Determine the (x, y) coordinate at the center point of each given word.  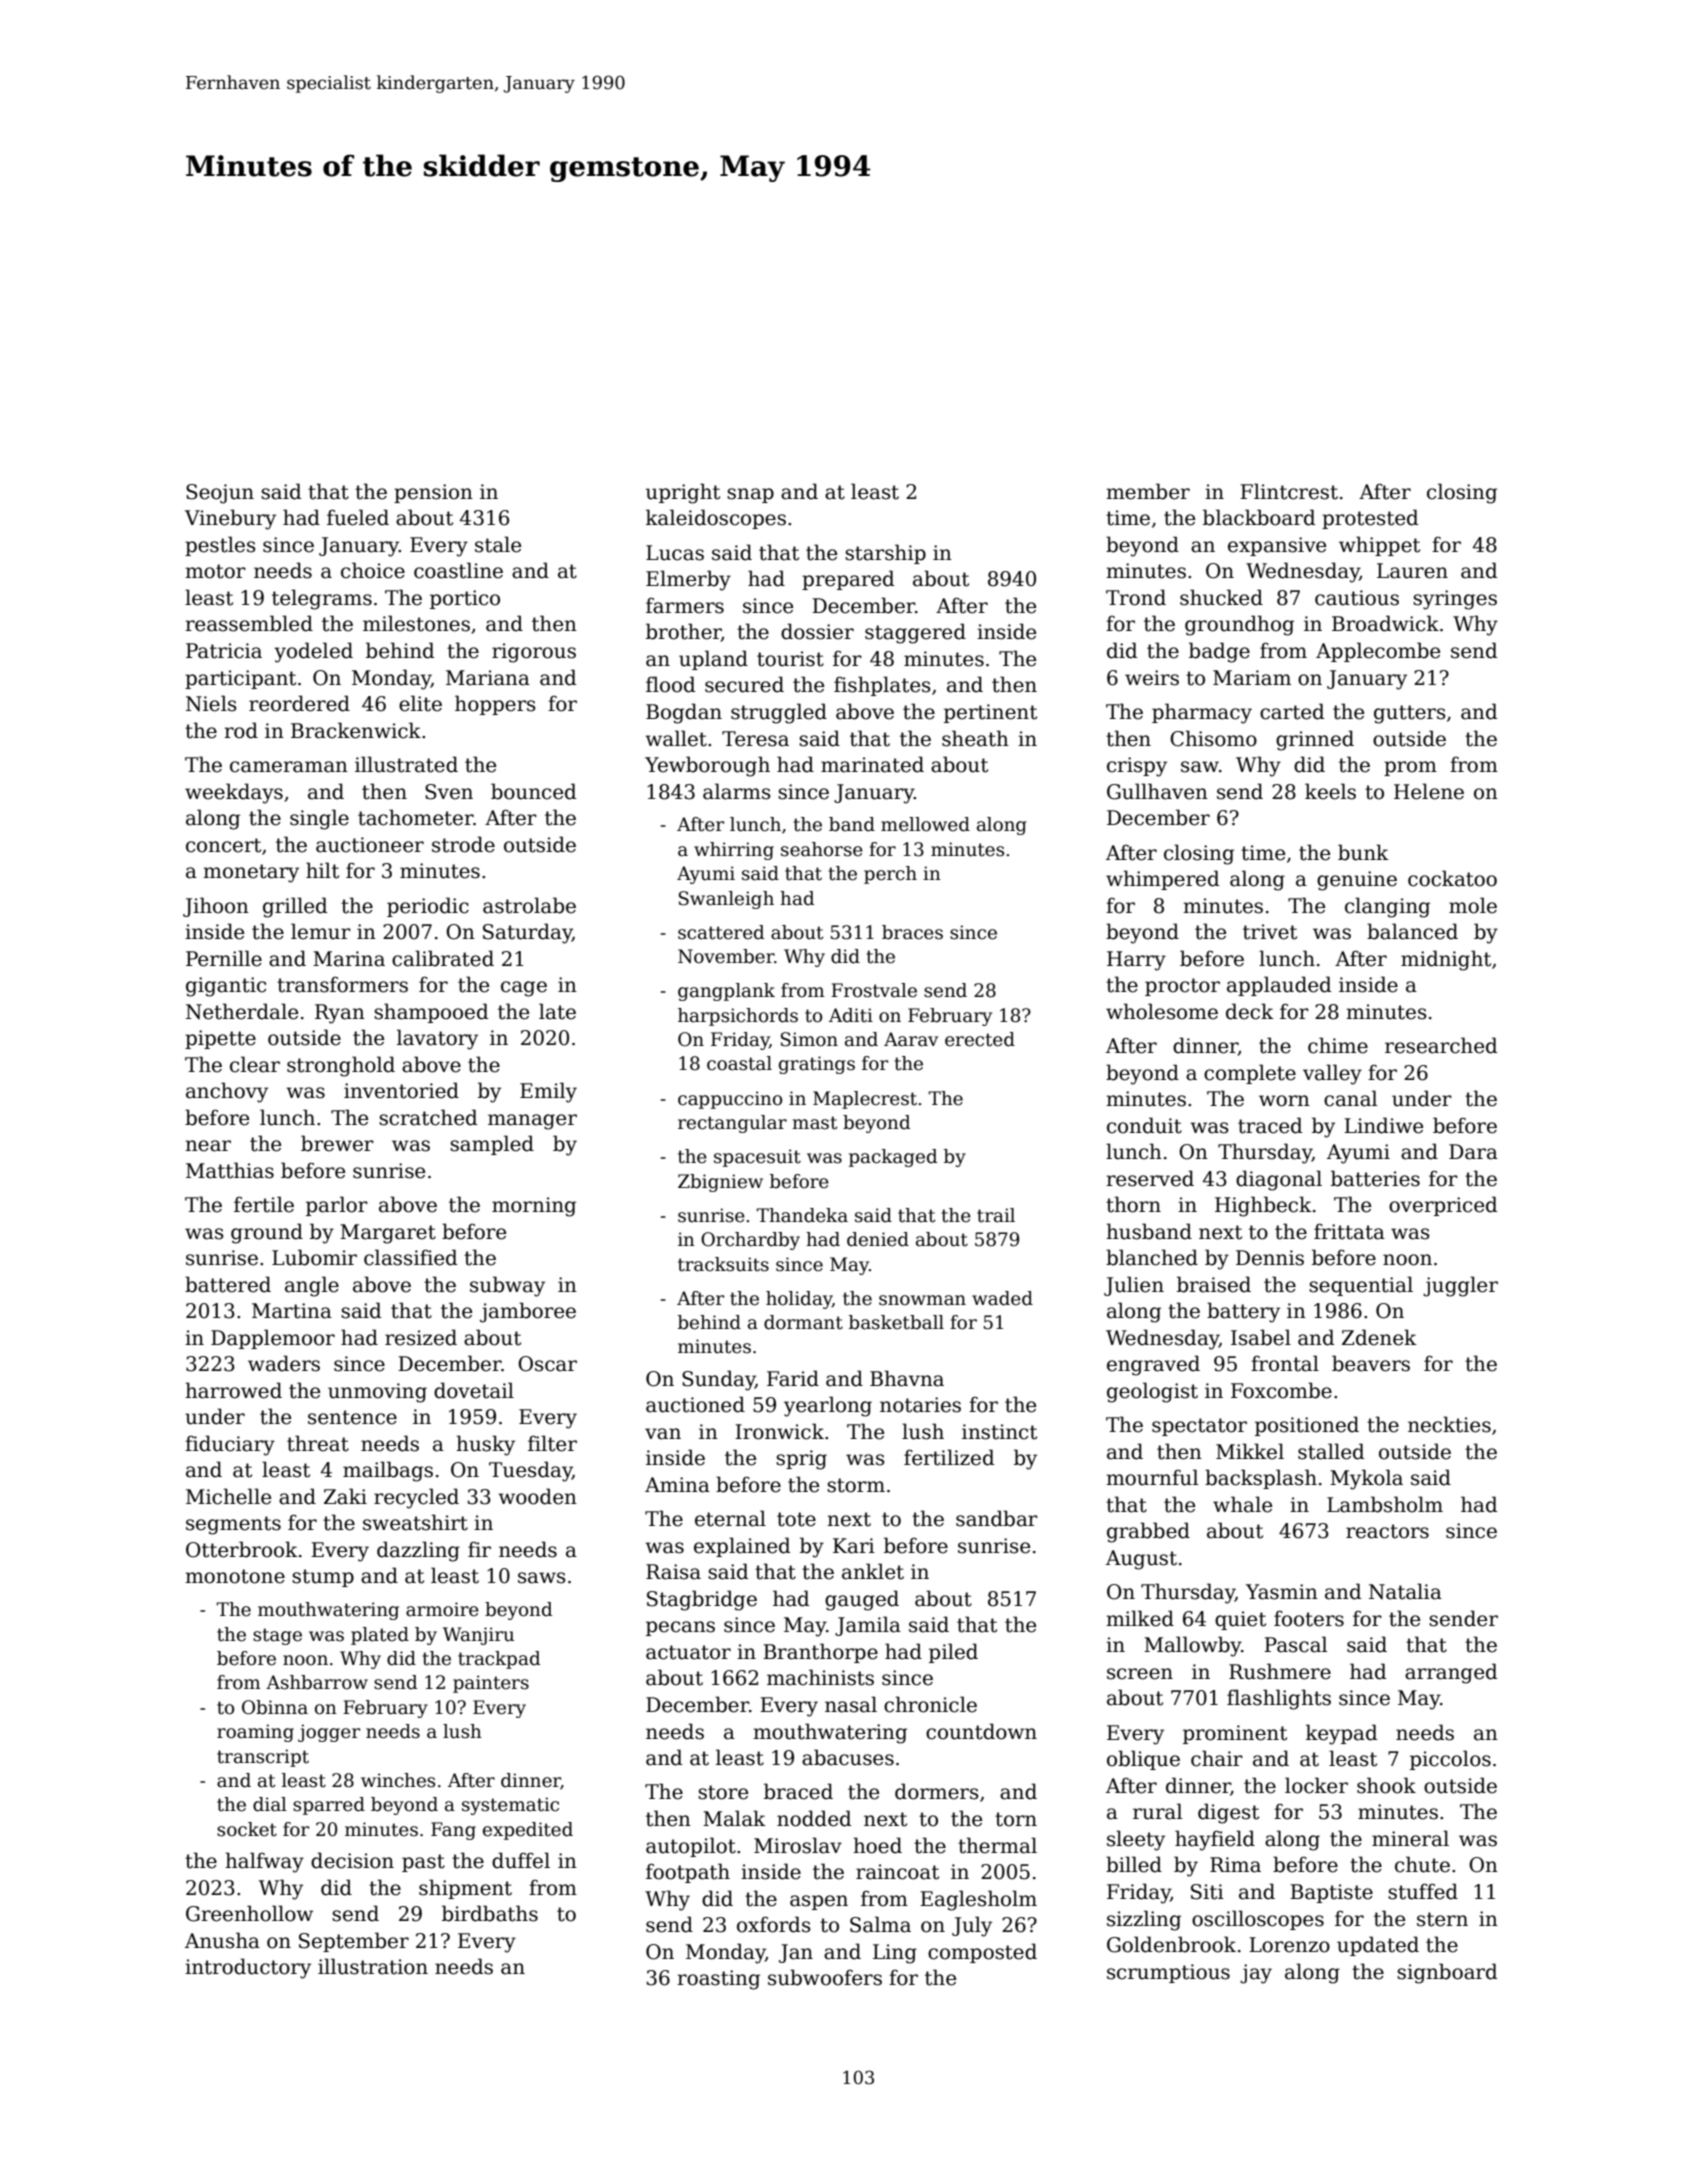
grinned (1315, 740)
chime (1338, 1045)
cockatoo (1452, 878)
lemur (321, 931)
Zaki (345, 1496)
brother (683, 632)
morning (534, 1207)
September (354, 1942)
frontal (1285, 1363)
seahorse (822, 849)
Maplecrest (865, 1100)
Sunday (718, 1380)
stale (498, 544)
